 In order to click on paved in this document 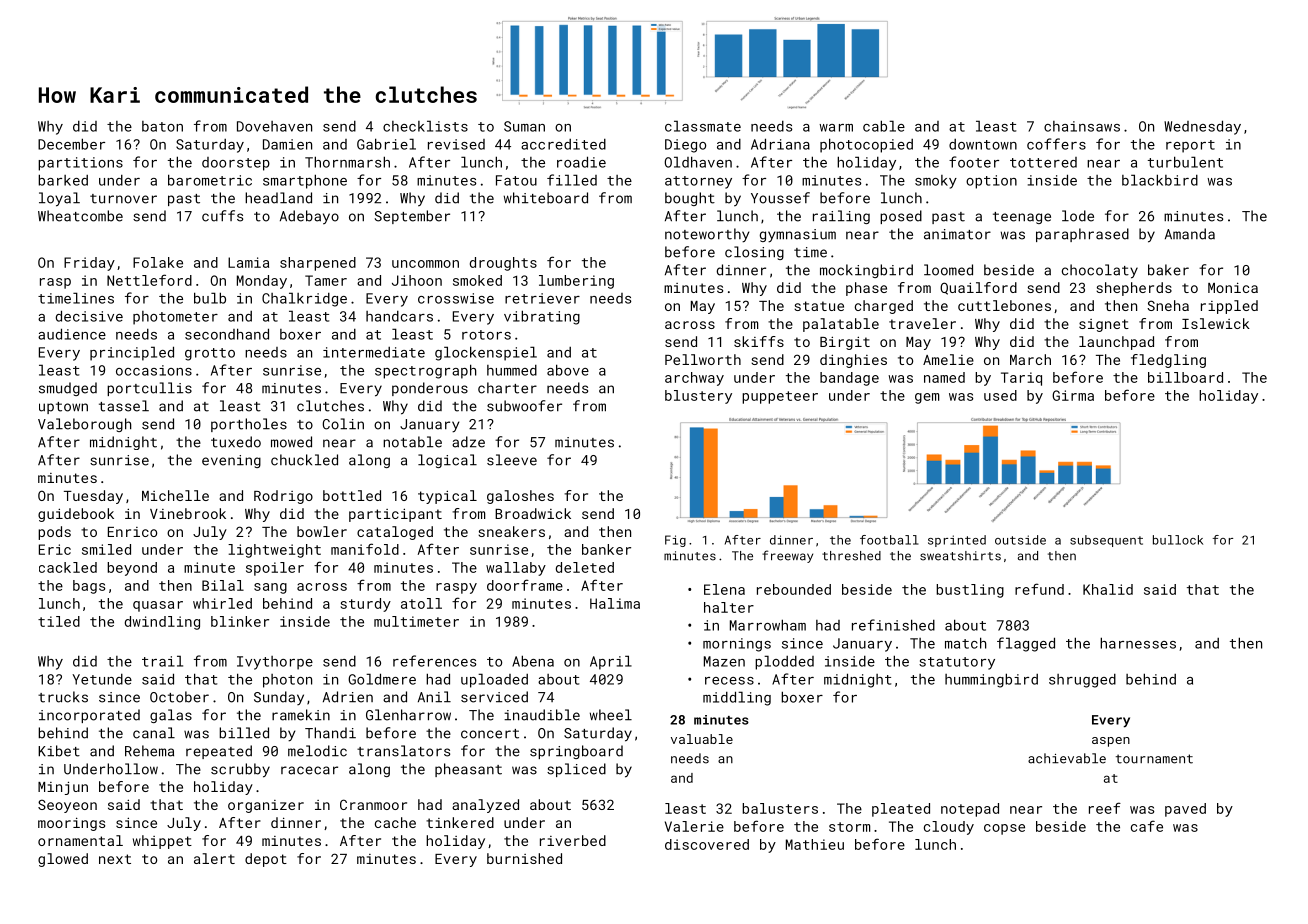, I will do `click(1185, 810)`.
